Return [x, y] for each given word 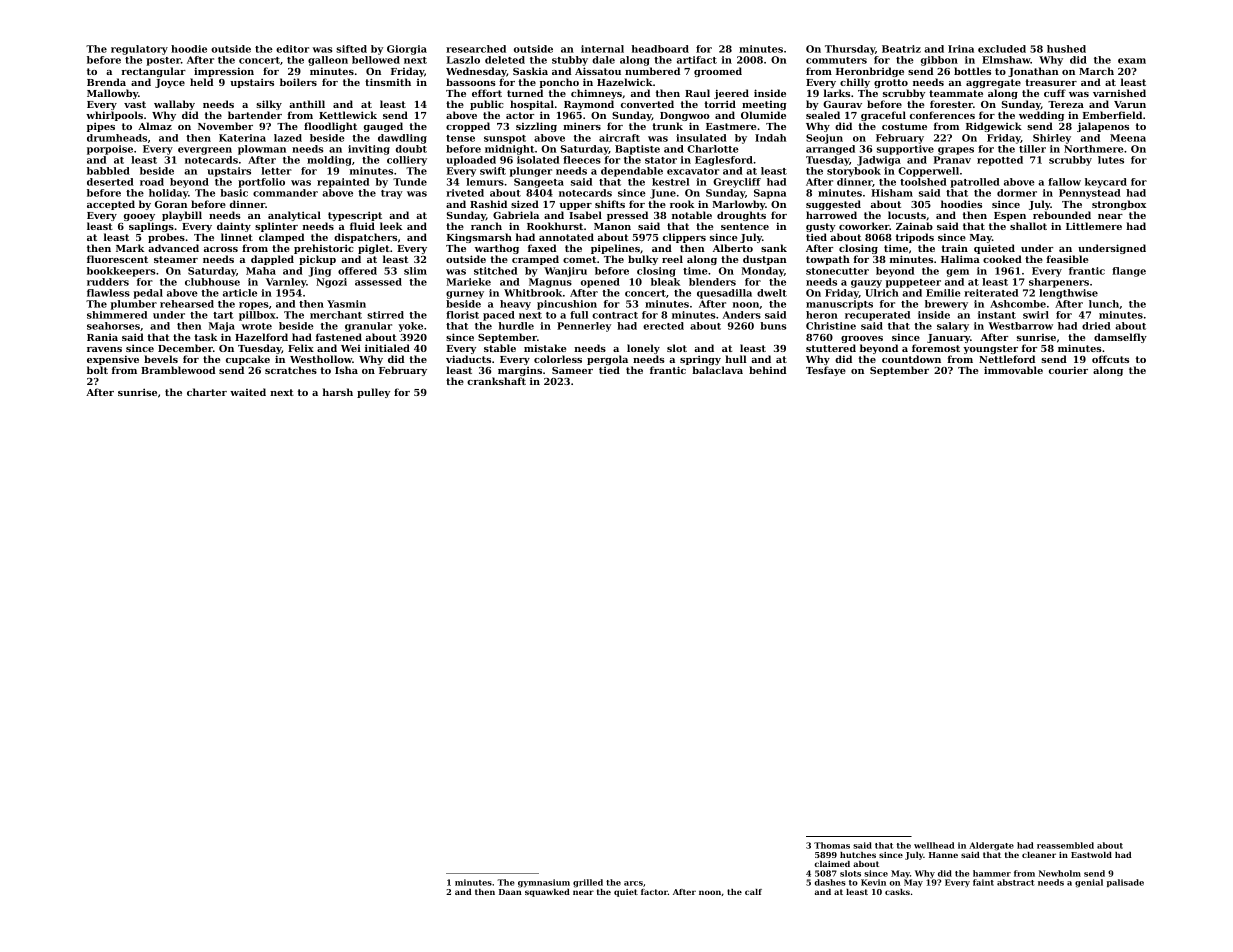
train [955, 248]
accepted [111, 205]
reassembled [1065, 845]
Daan [510, 892]
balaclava [717, 370]
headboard [660, 49]
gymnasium [544, 883]
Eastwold [1091, 855]
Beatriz [901, 49]
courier [1068, 370]
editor [292, 49]
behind [768, 370]
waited [248, 392]
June [663, 194]
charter [207, 392]
